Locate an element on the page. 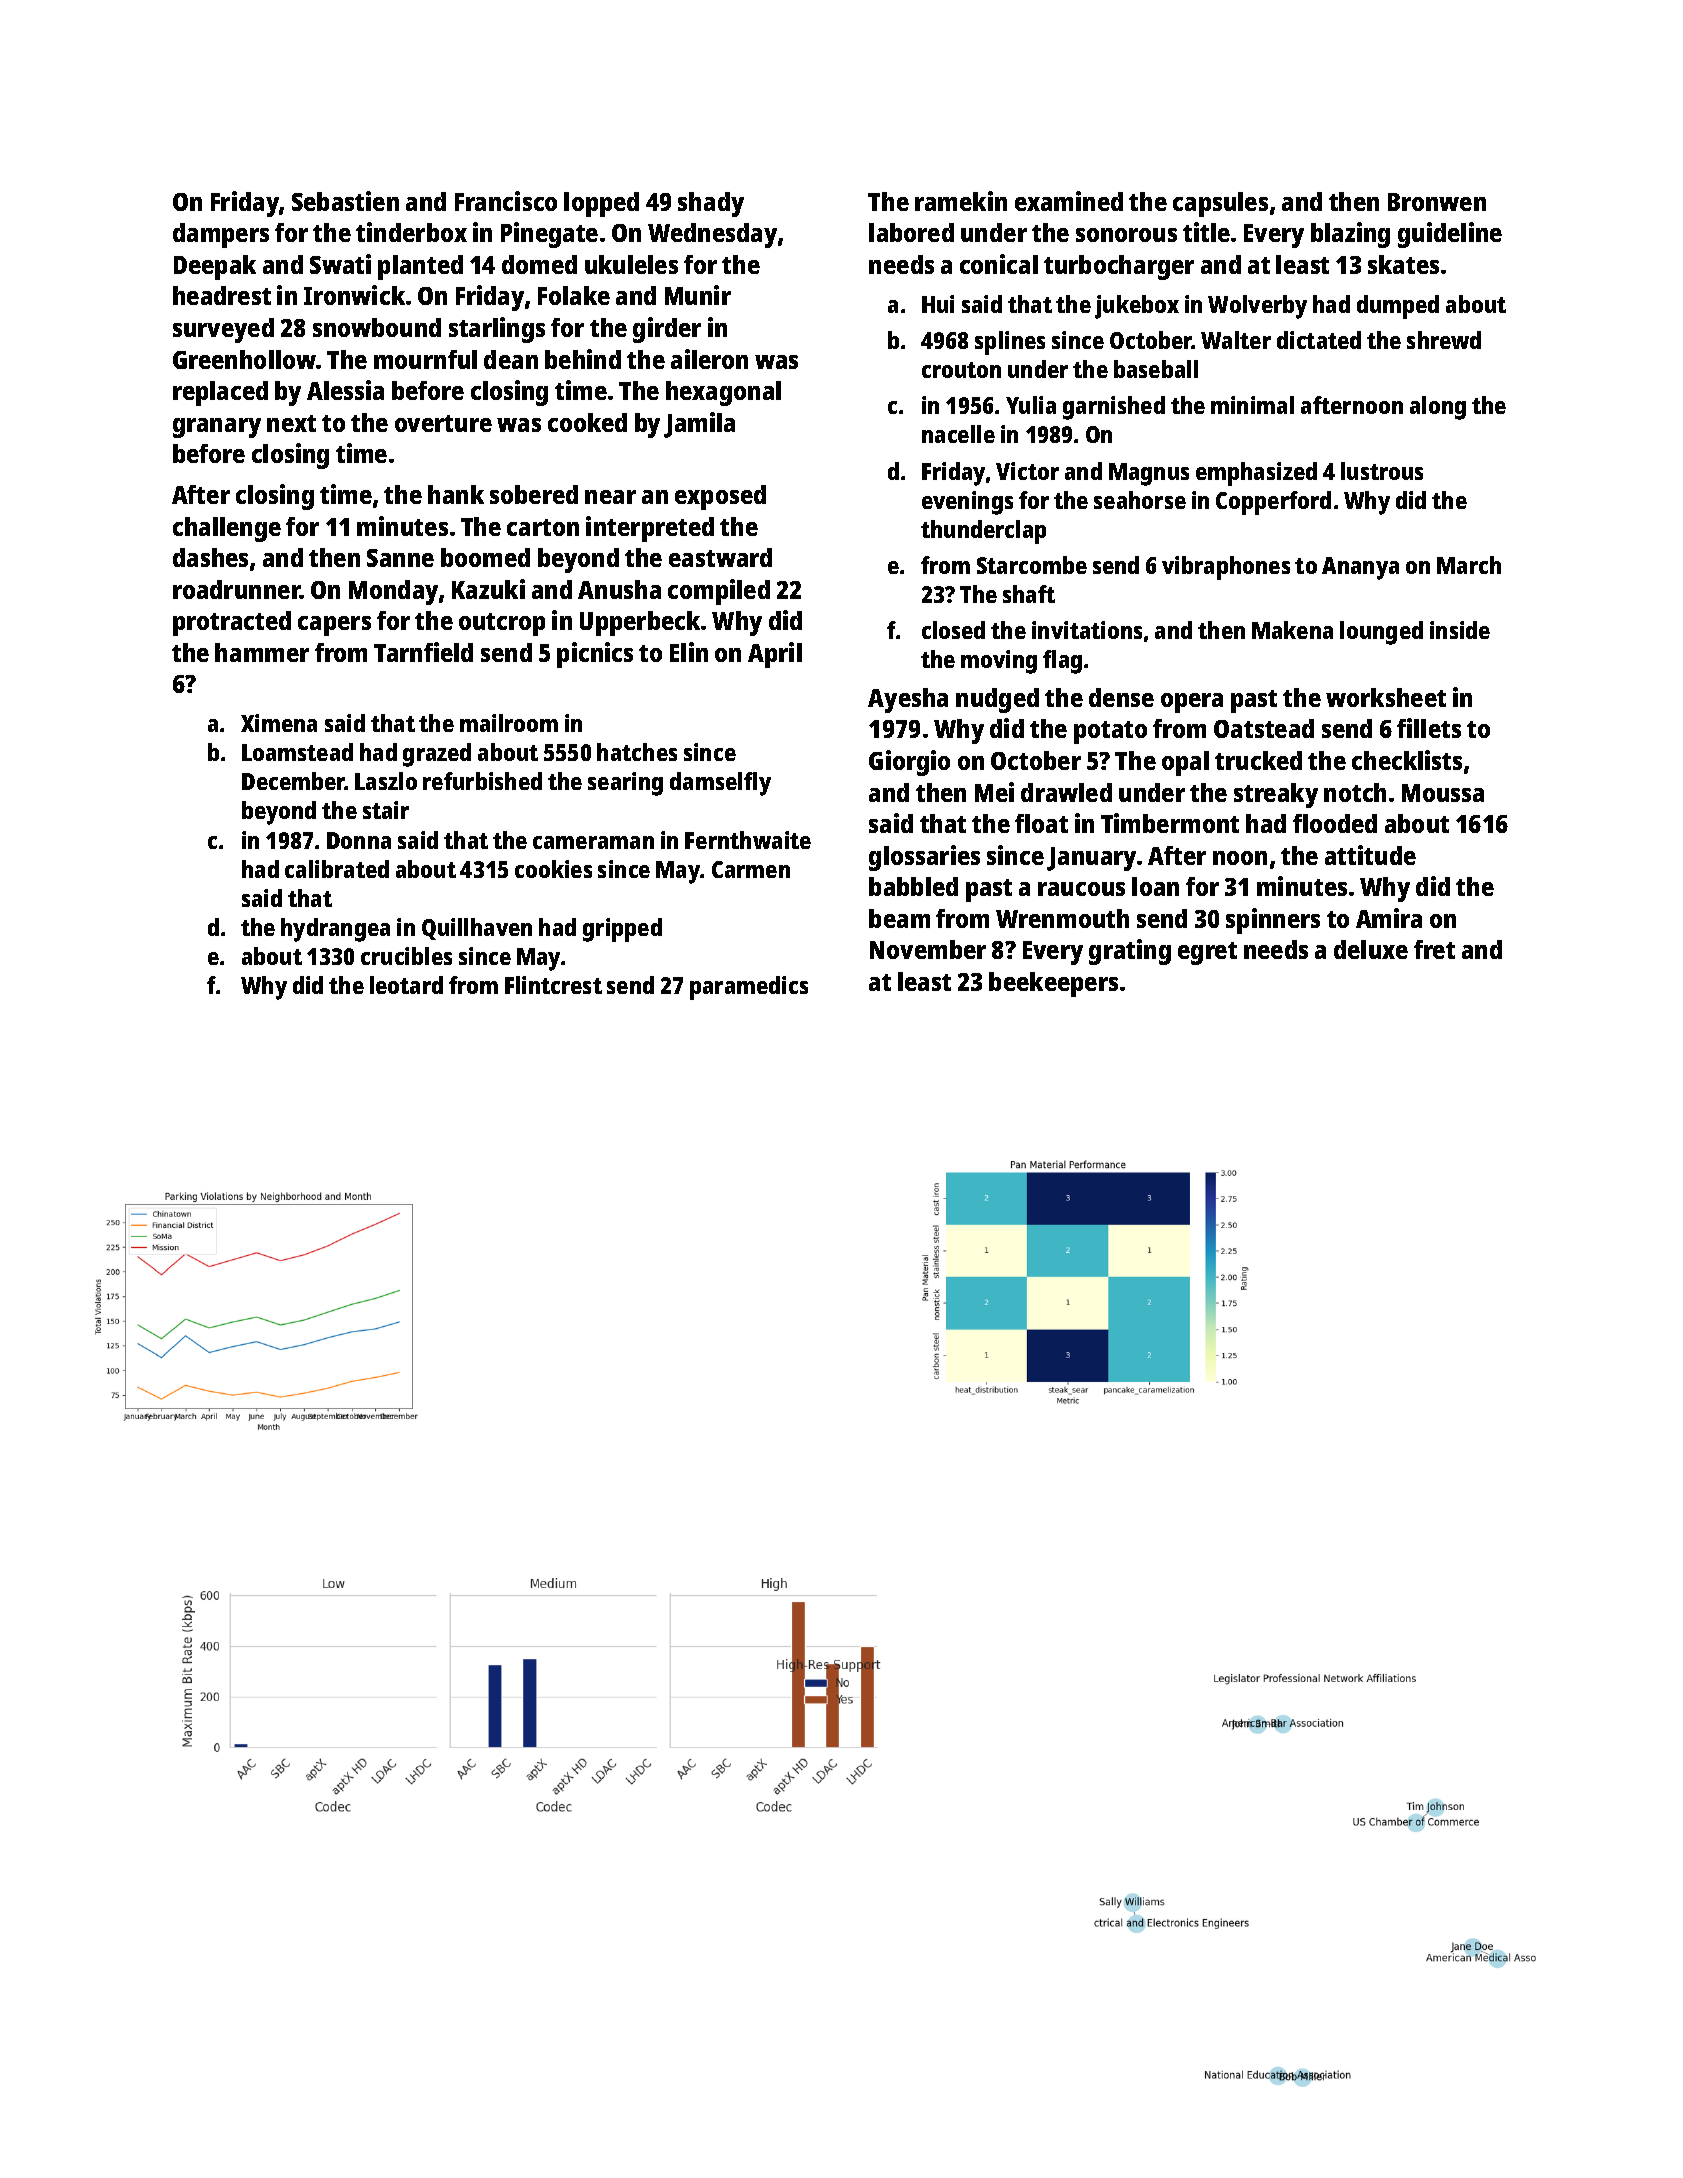 This page has height=2178, width=1683. potato is located at coordinates (1110, 732).
